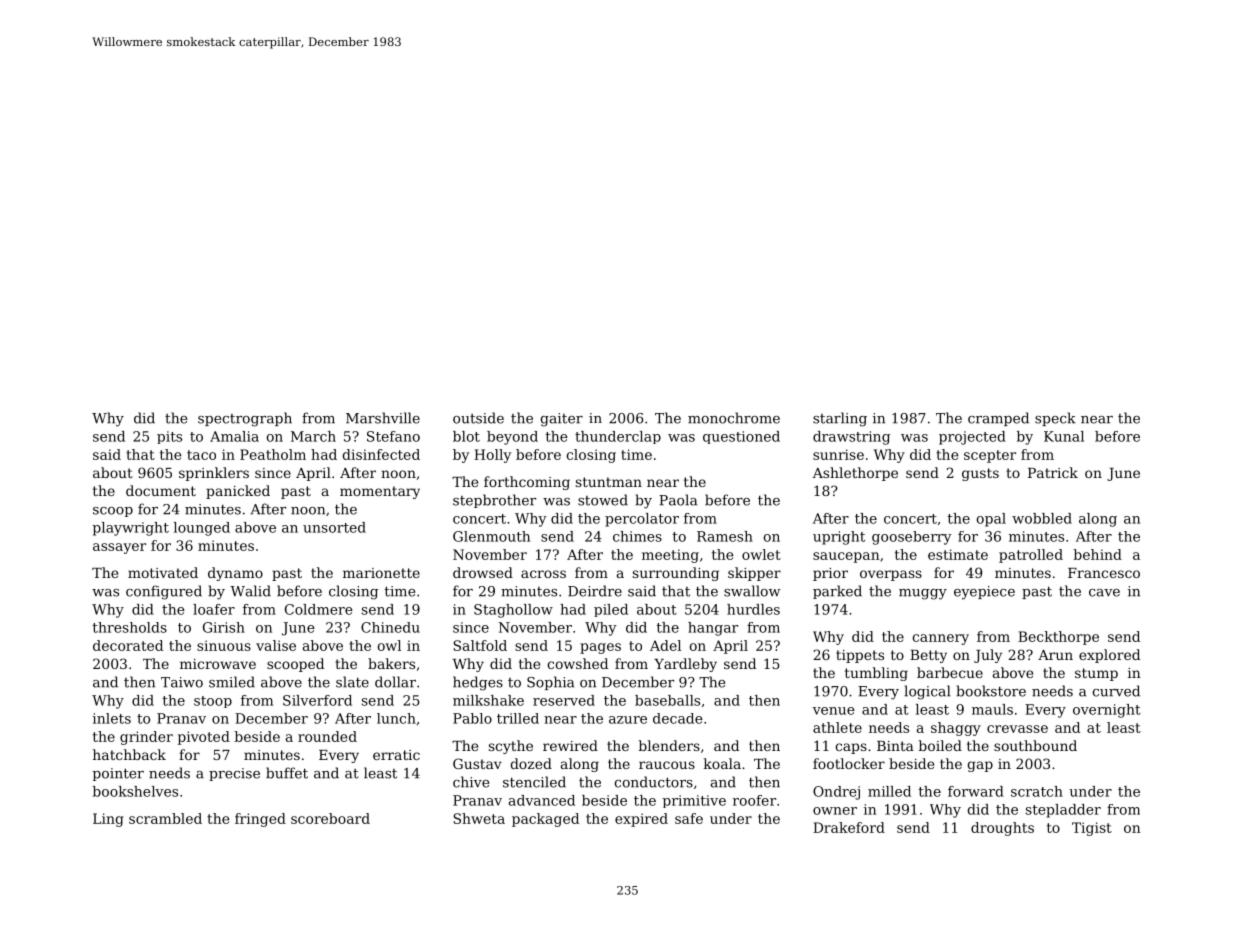 Image resolution: width=1233 pixels, height=952 pixels. I want to click on piled, so click(611, 610).
